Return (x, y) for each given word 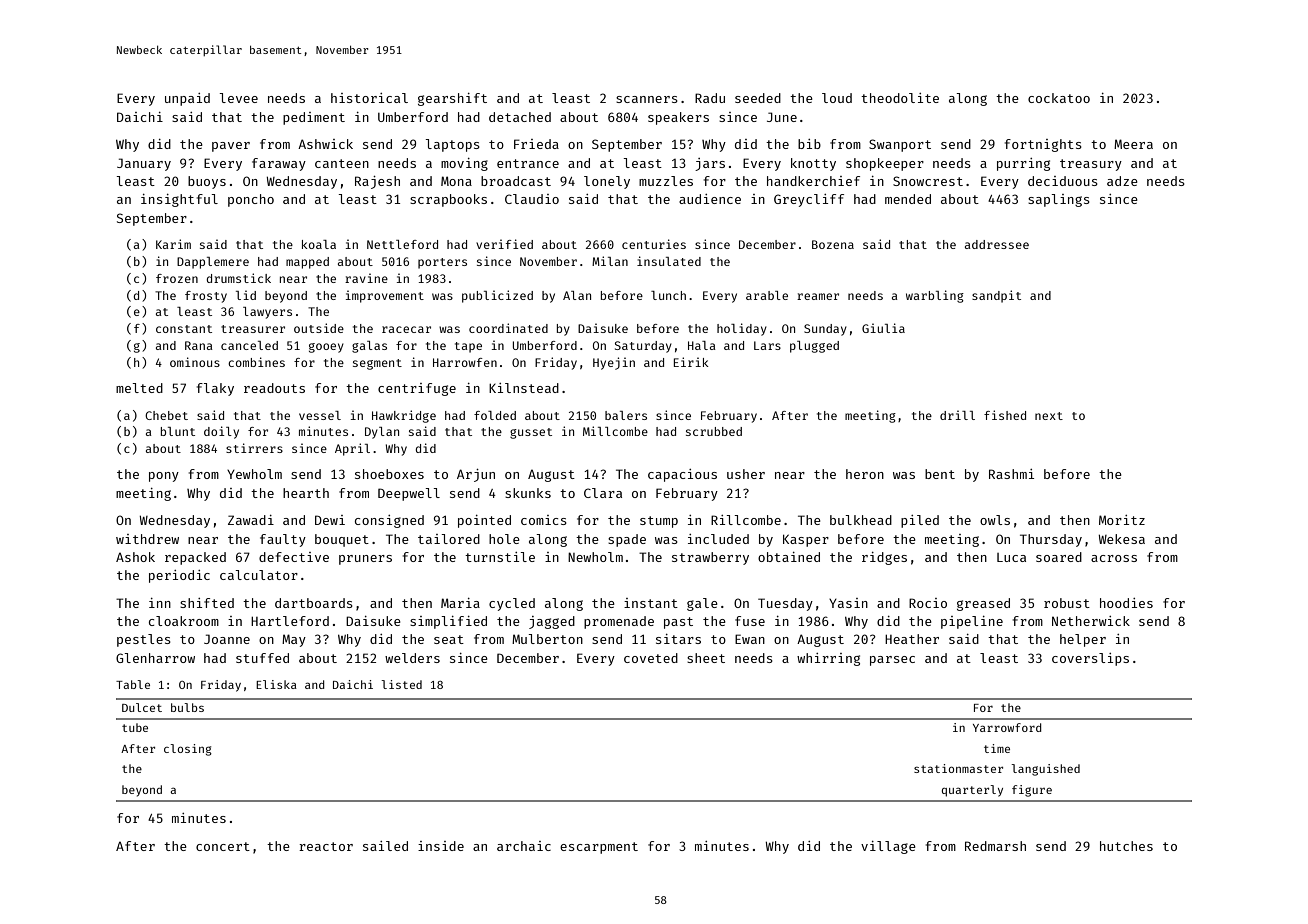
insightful (179, 200)
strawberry (710, 558)
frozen (177, 278)
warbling (935, 296)
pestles (144, 640)
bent (940, 474)
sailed (385, 846)
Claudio (532, 199)
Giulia (883, 328)
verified (504, 244)
